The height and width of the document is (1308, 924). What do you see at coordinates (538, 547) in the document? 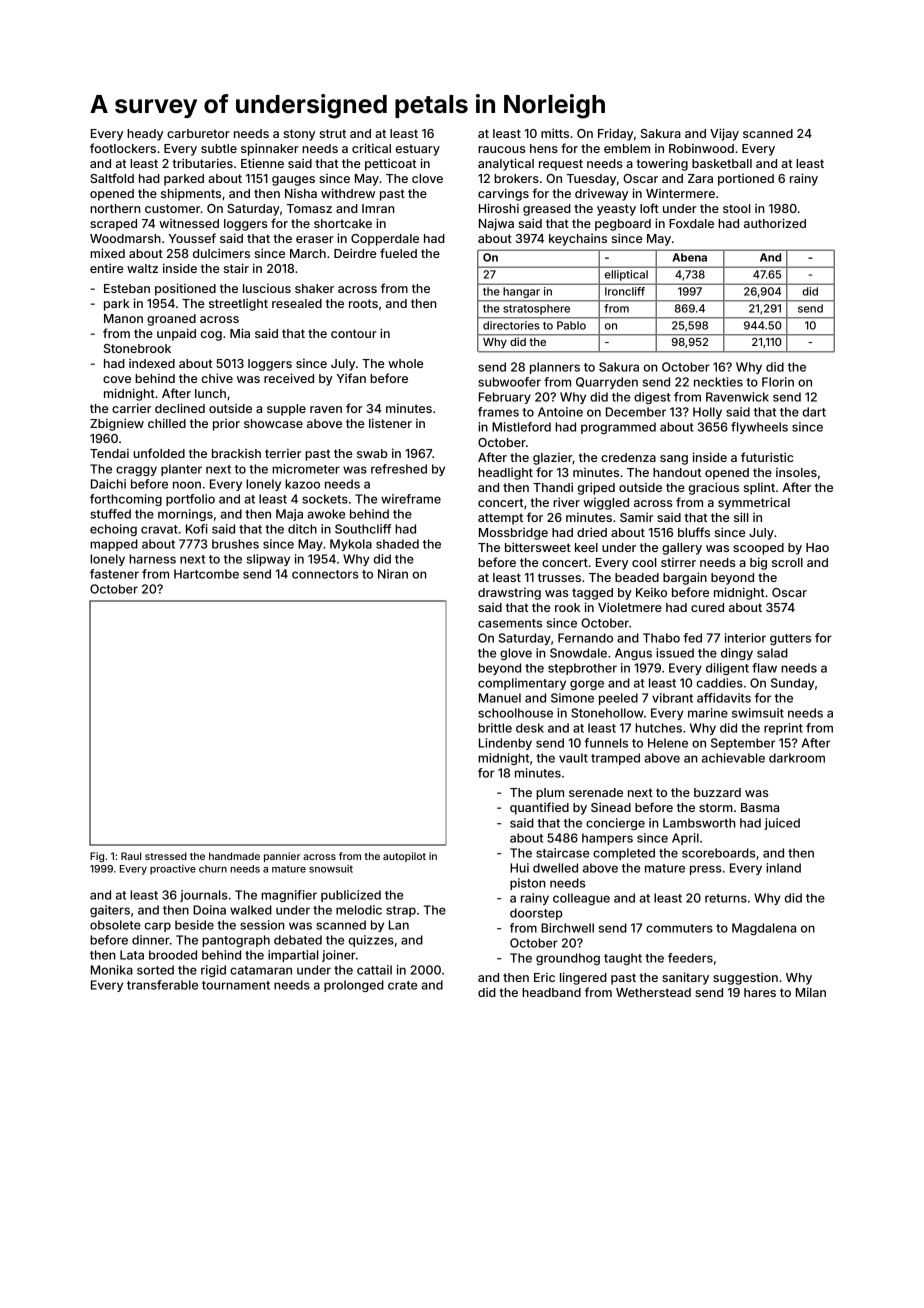
I see `bittersweet` at bounding box center [538, 547].
